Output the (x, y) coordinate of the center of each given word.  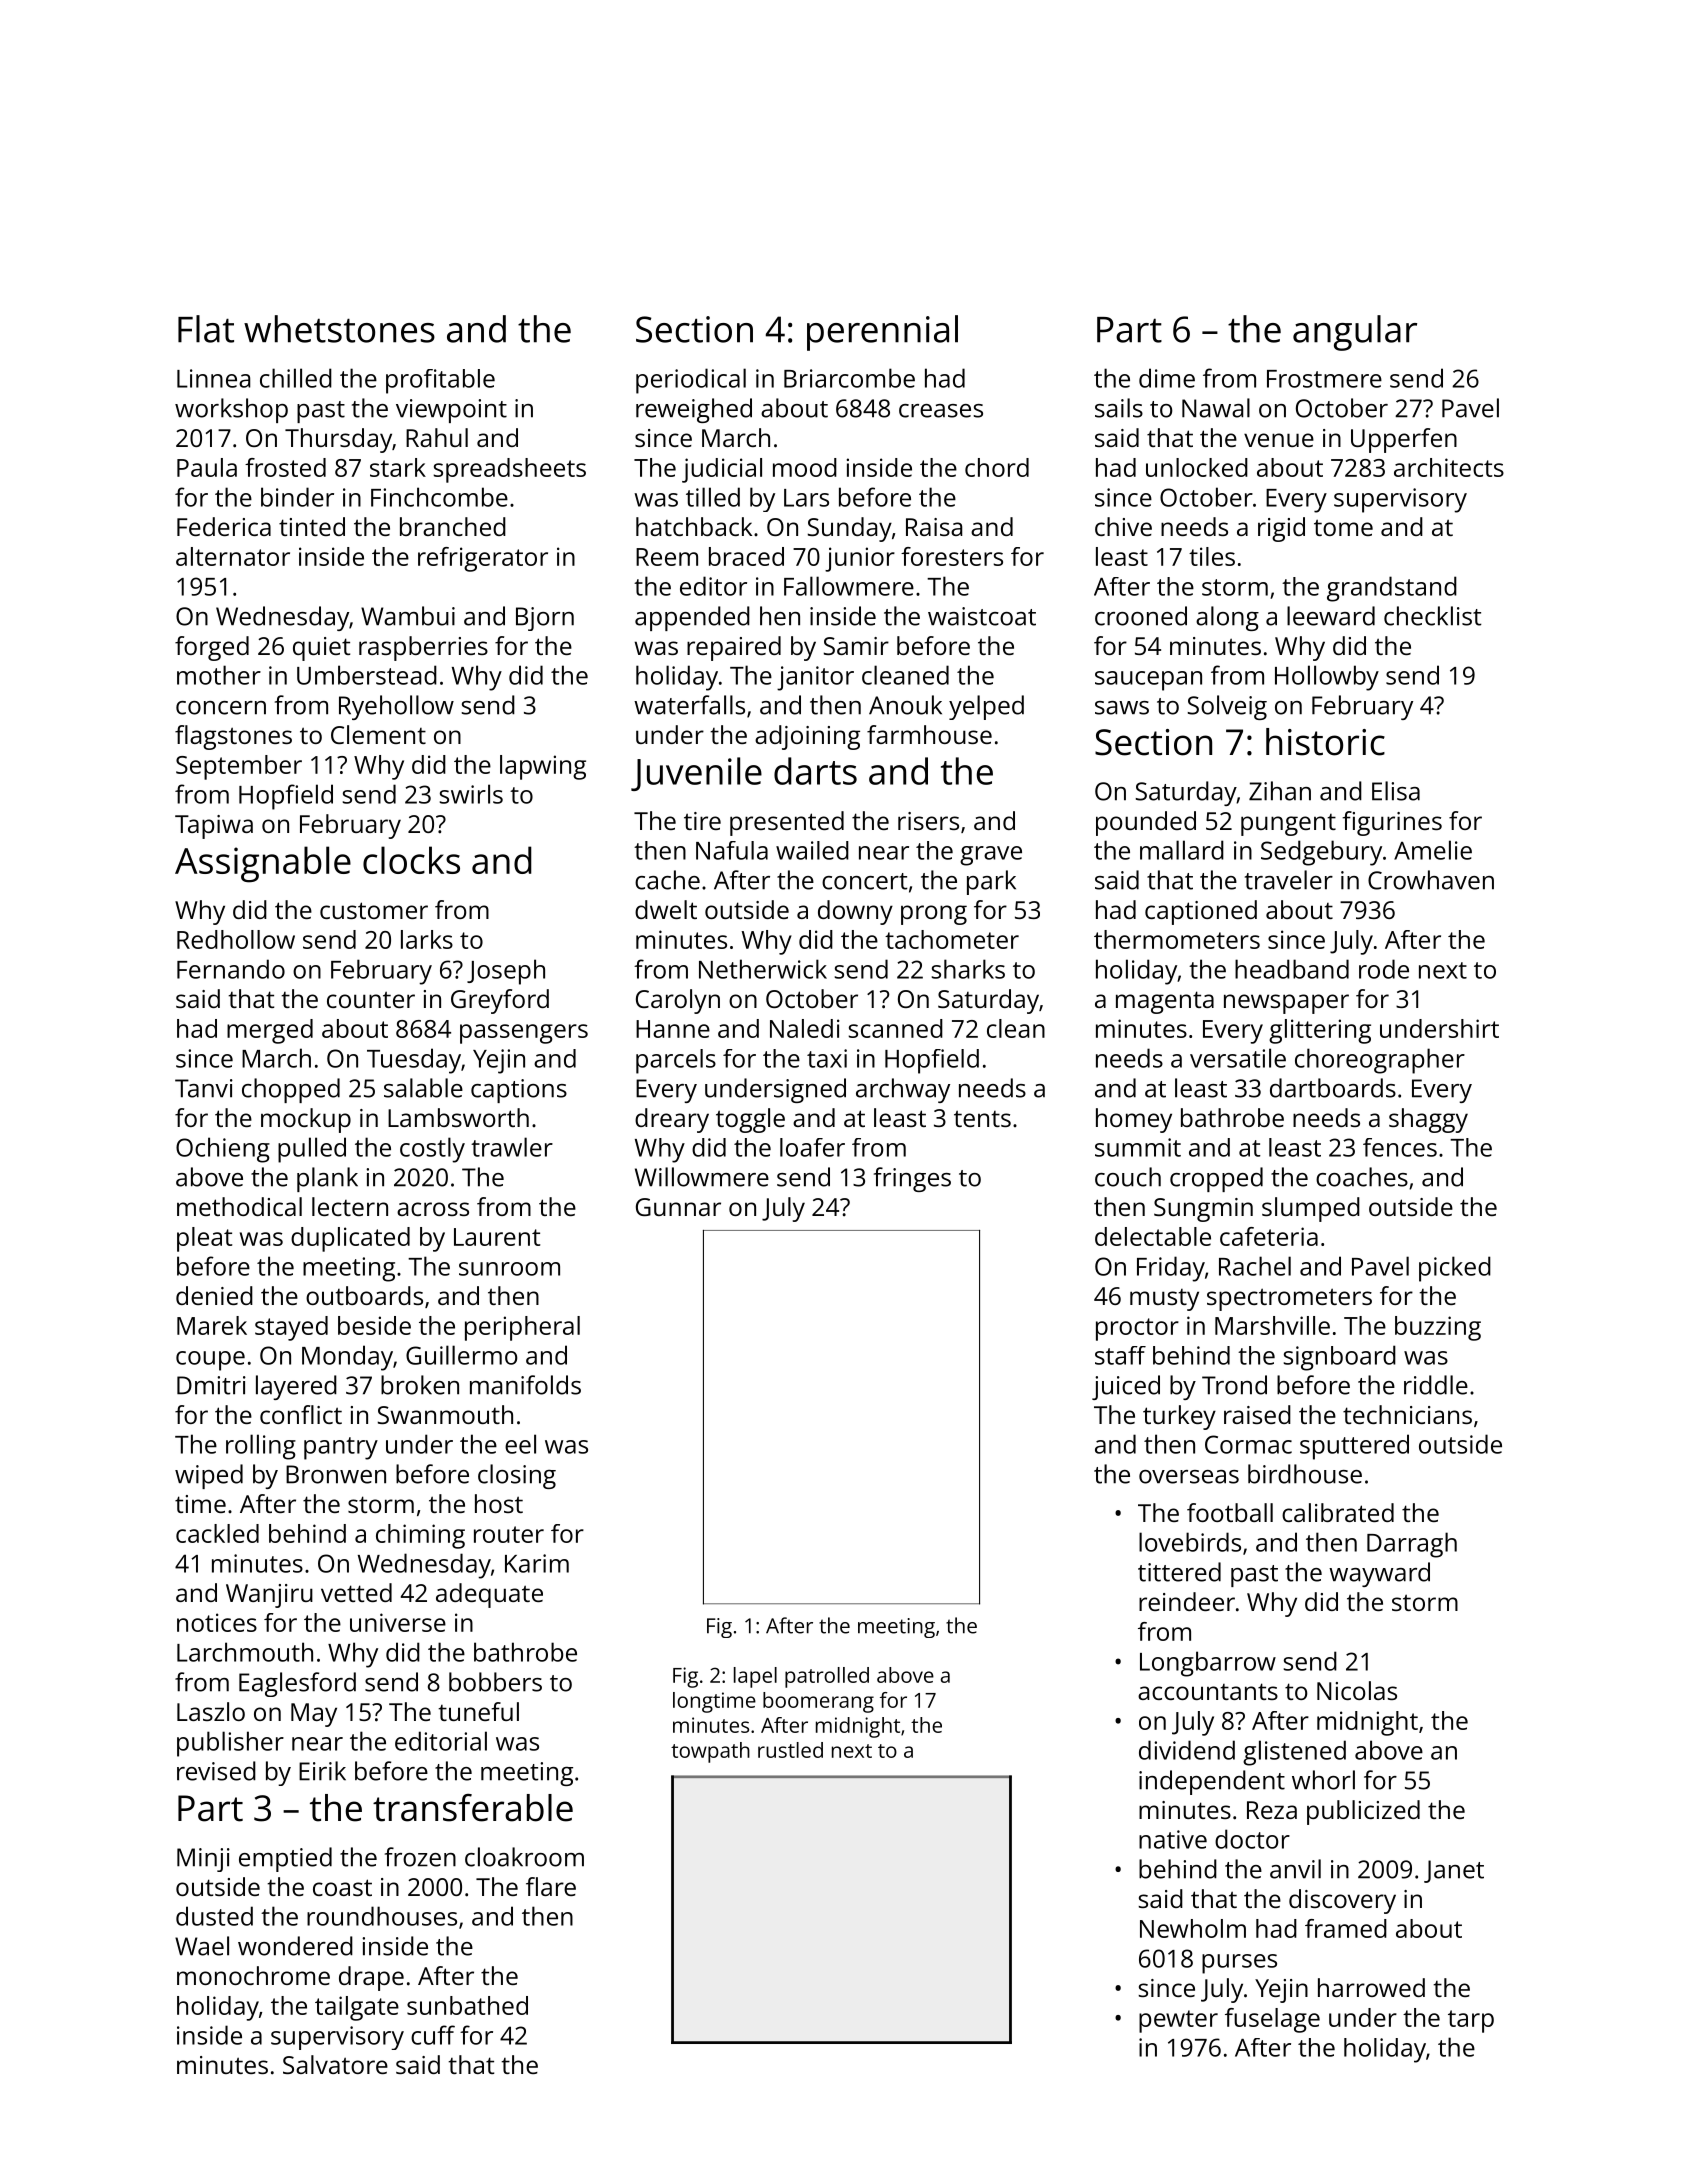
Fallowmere (849, 586)
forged (212, 648)
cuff (433, 2035)
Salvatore (335, 2064)
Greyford (500, 1001)
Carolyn (678, 1001)
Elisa (1396, 791)
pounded (1146, 823)
